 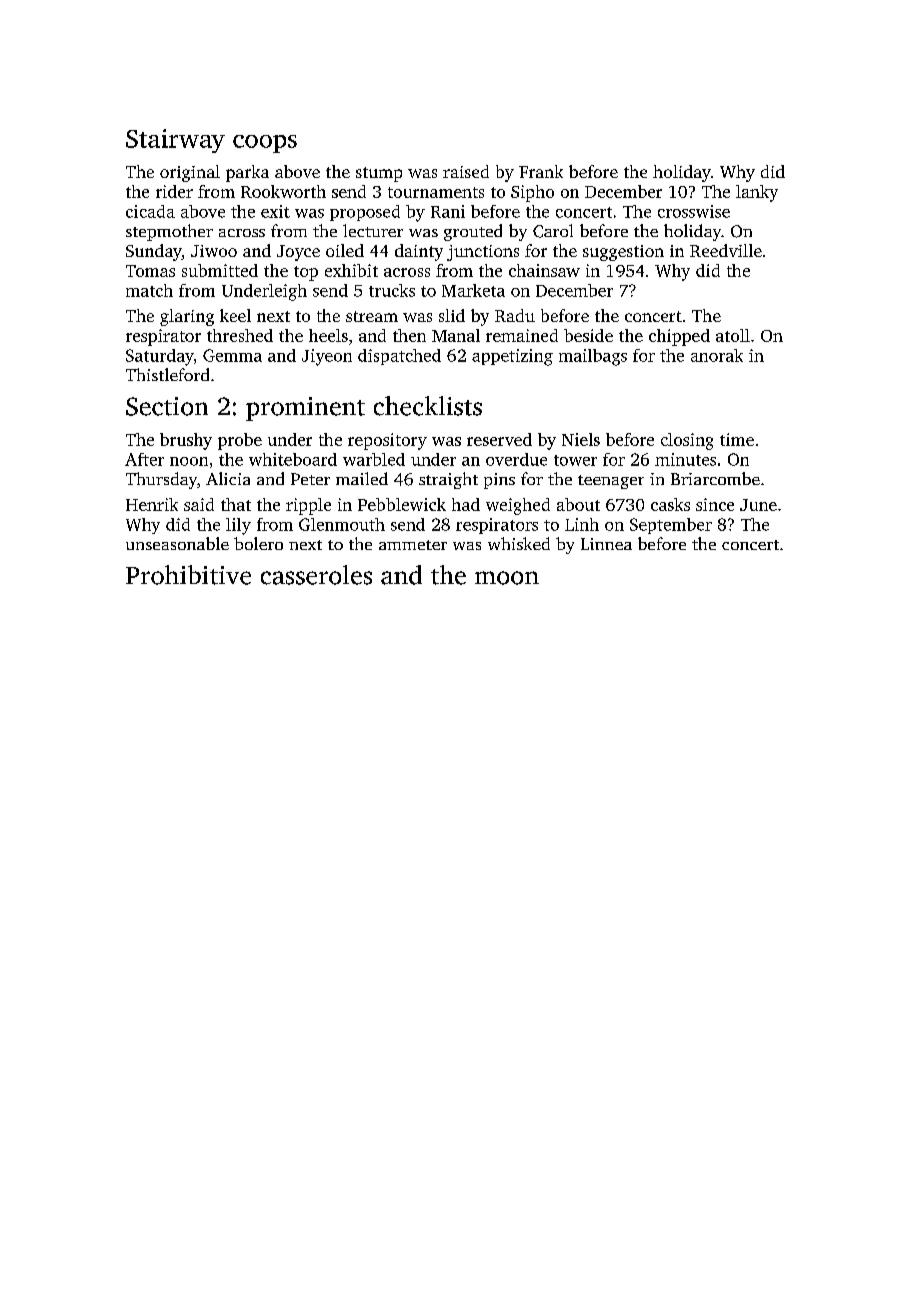 What do you see at coordinates (715, 478) in the document?
I see `Briarcombe` at bounding box center [715, 478].
